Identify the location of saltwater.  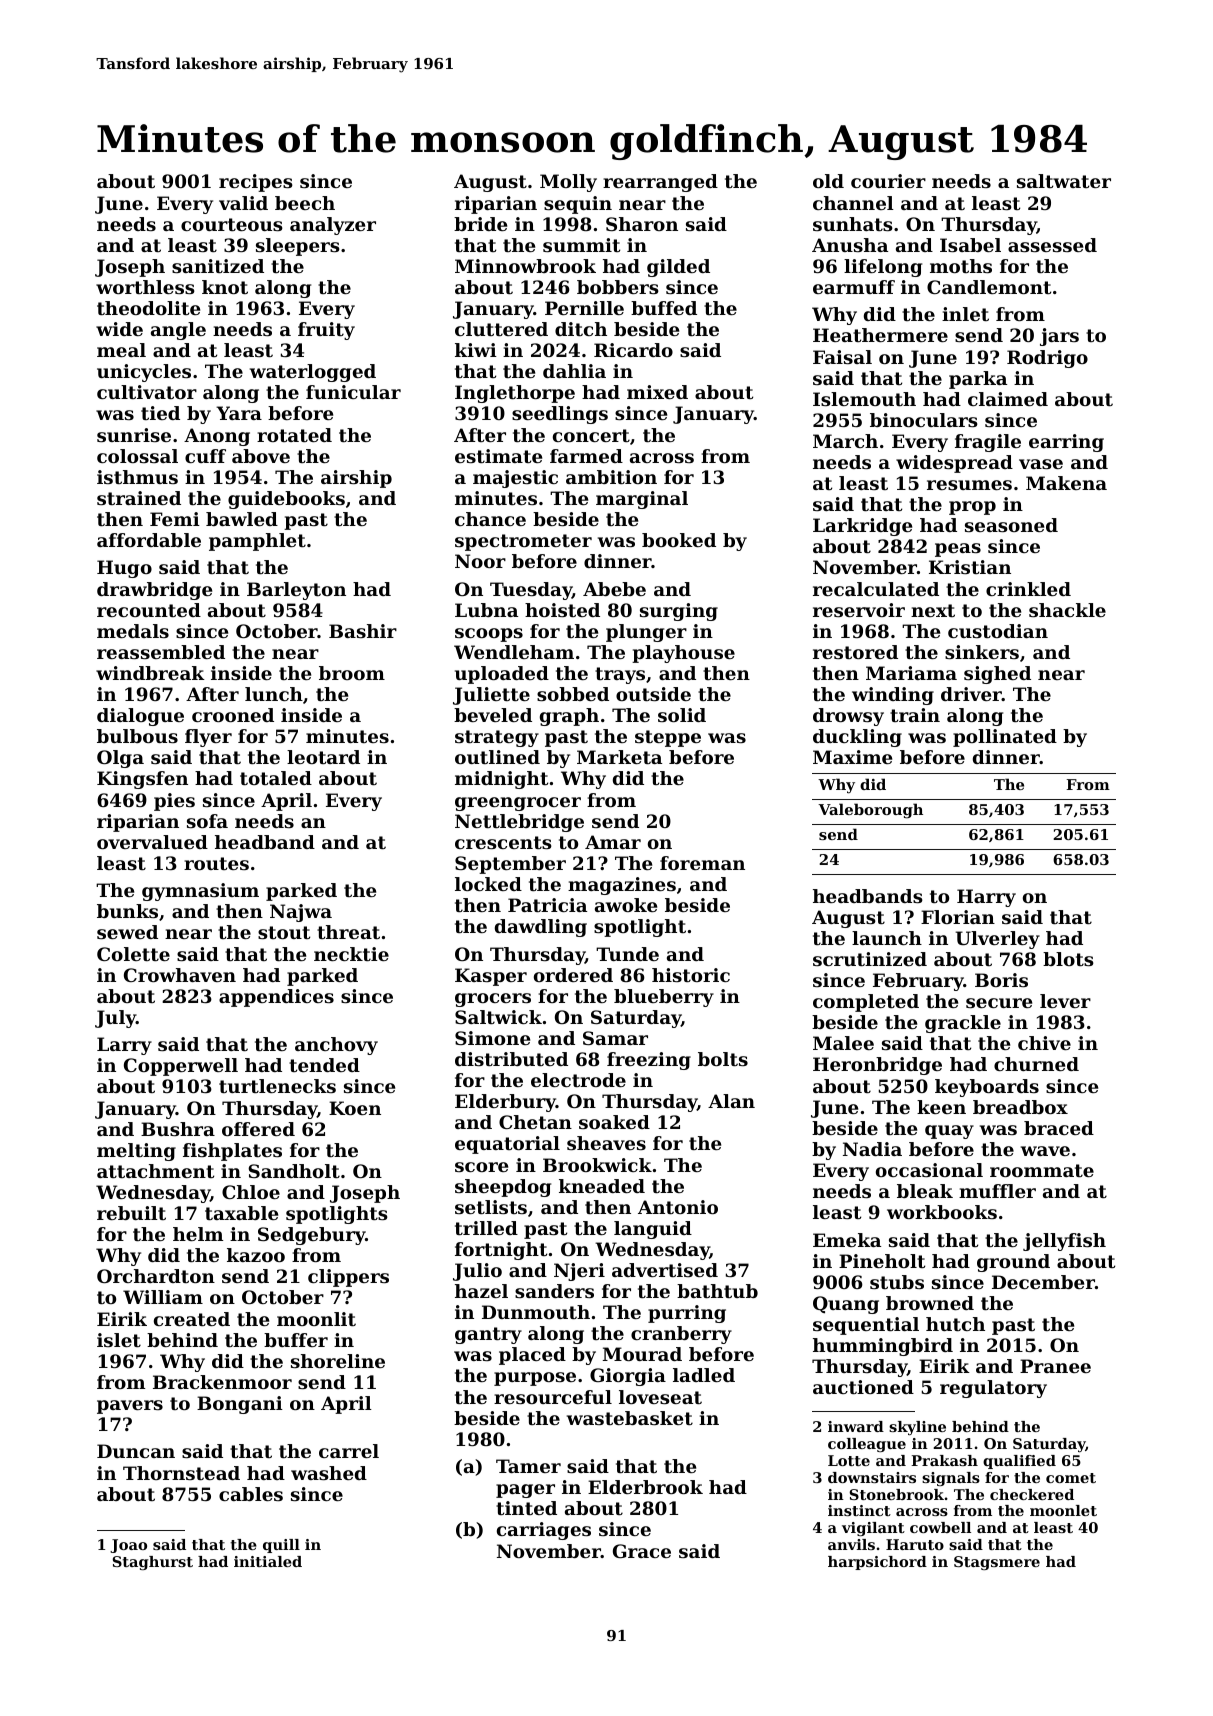
(1064, 181).
